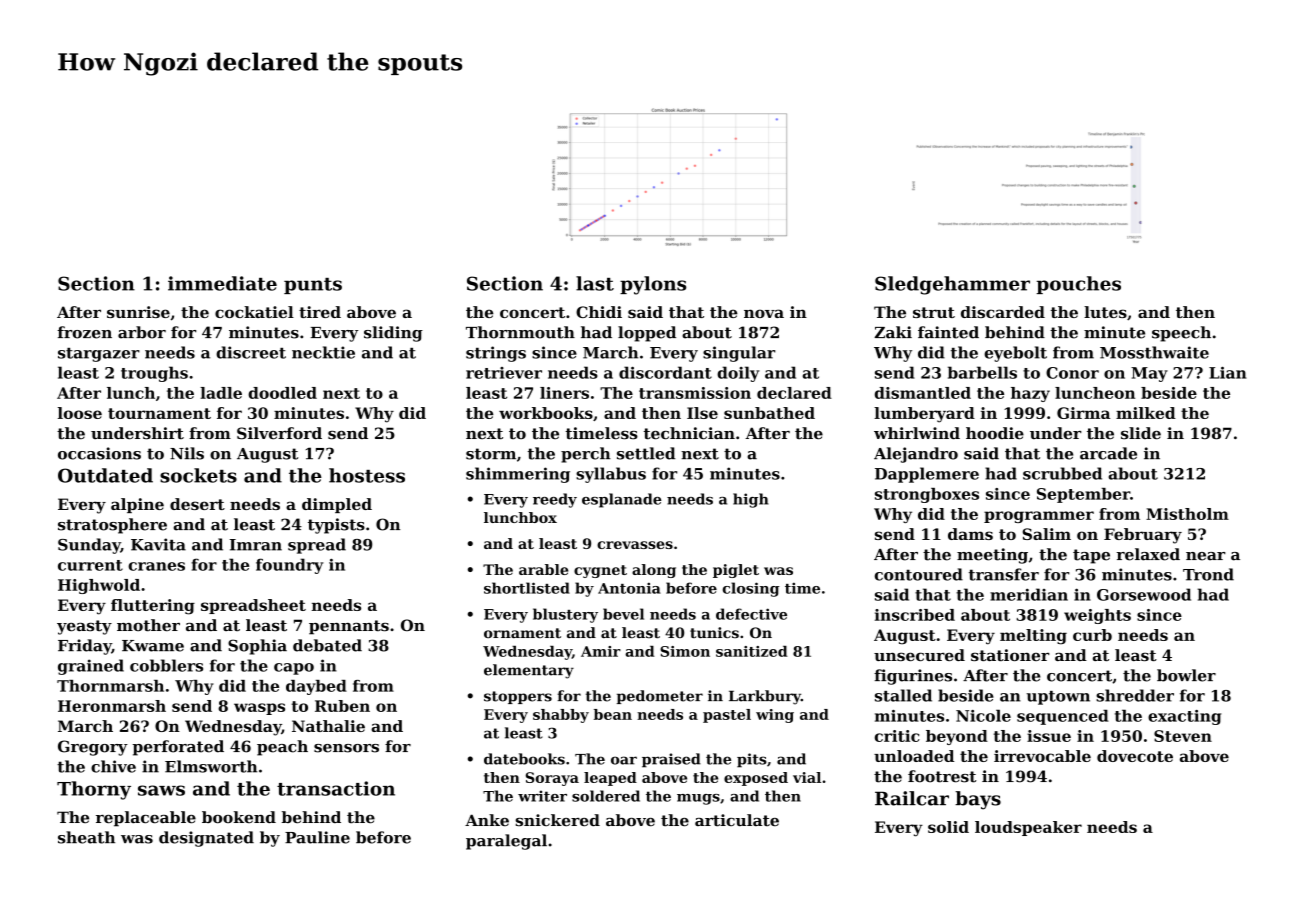 The height and width of the page is (924, 1308). I want to click on occasions, so click(99, 453).
